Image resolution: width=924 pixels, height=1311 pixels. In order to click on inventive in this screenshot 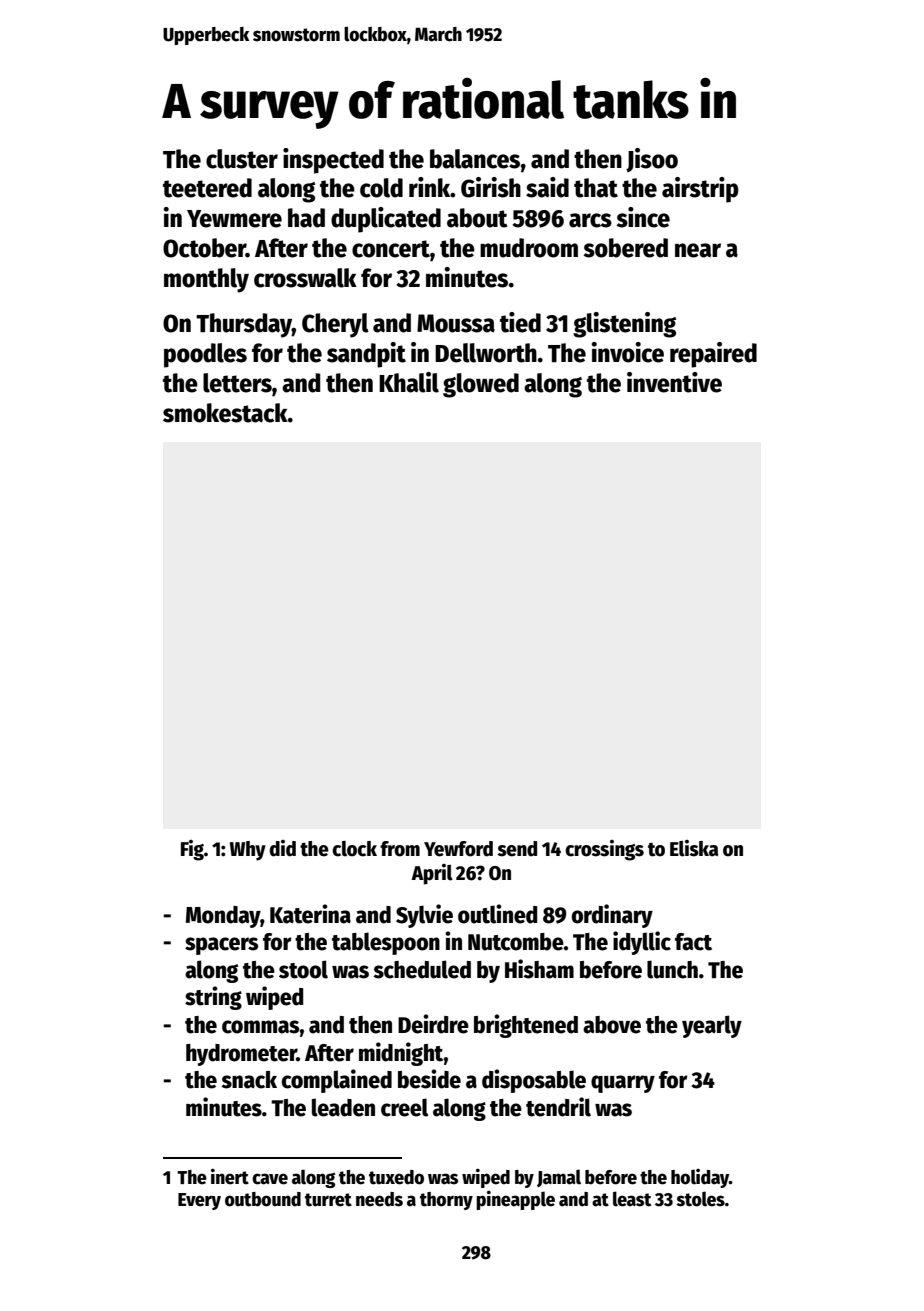, I will do `click(674, 382)`.
